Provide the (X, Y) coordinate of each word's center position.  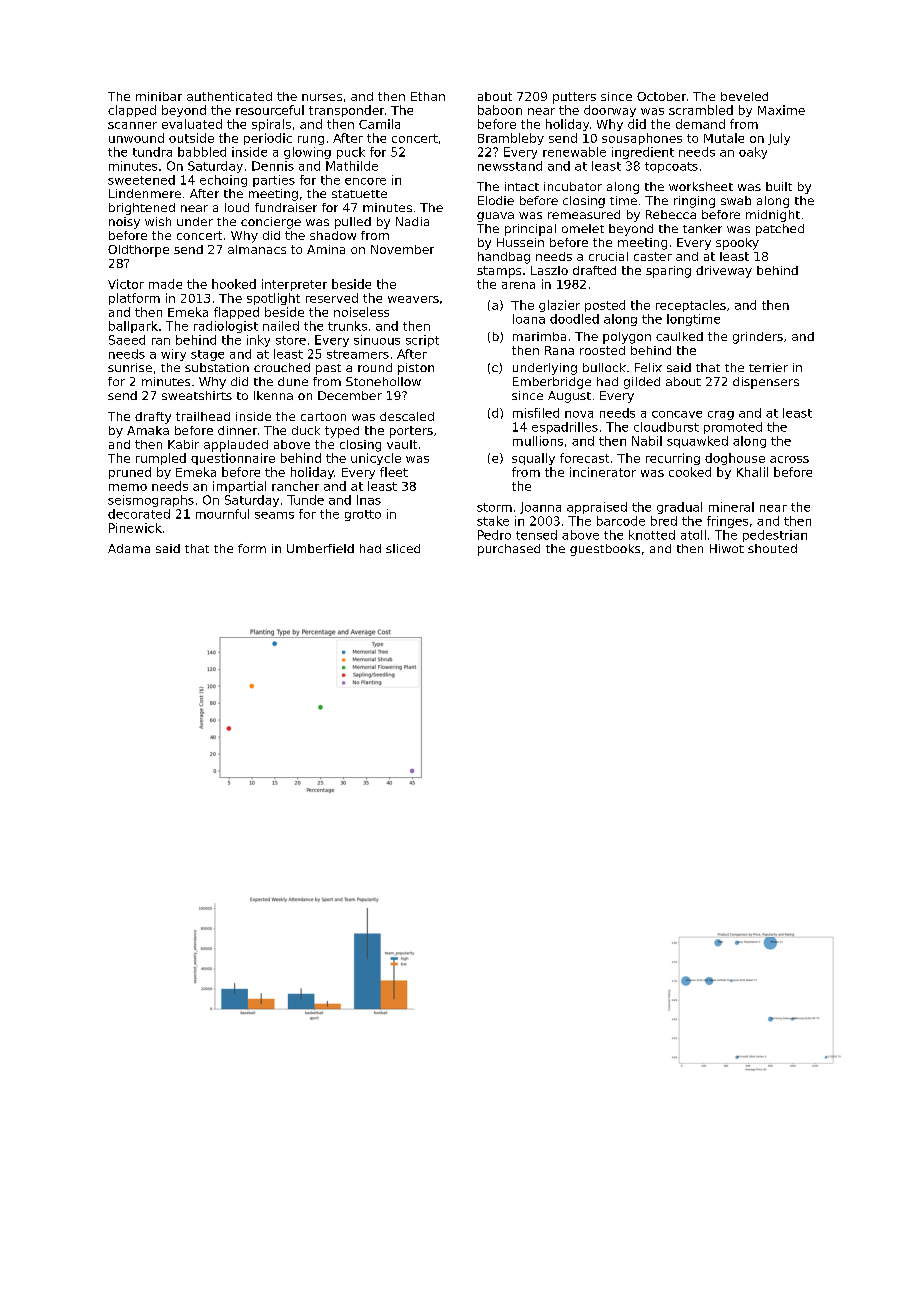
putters (574, 98)
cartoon (323, 416)
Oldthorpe (138, 251)
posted (605, 306)
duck (306, 430)
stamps (499, 272)
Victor (126, 284)
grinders (758, 338)
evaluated (192, 124)
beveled (744, 96)
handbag (504, 258)
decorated (139, 514)
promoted (733, 428)
